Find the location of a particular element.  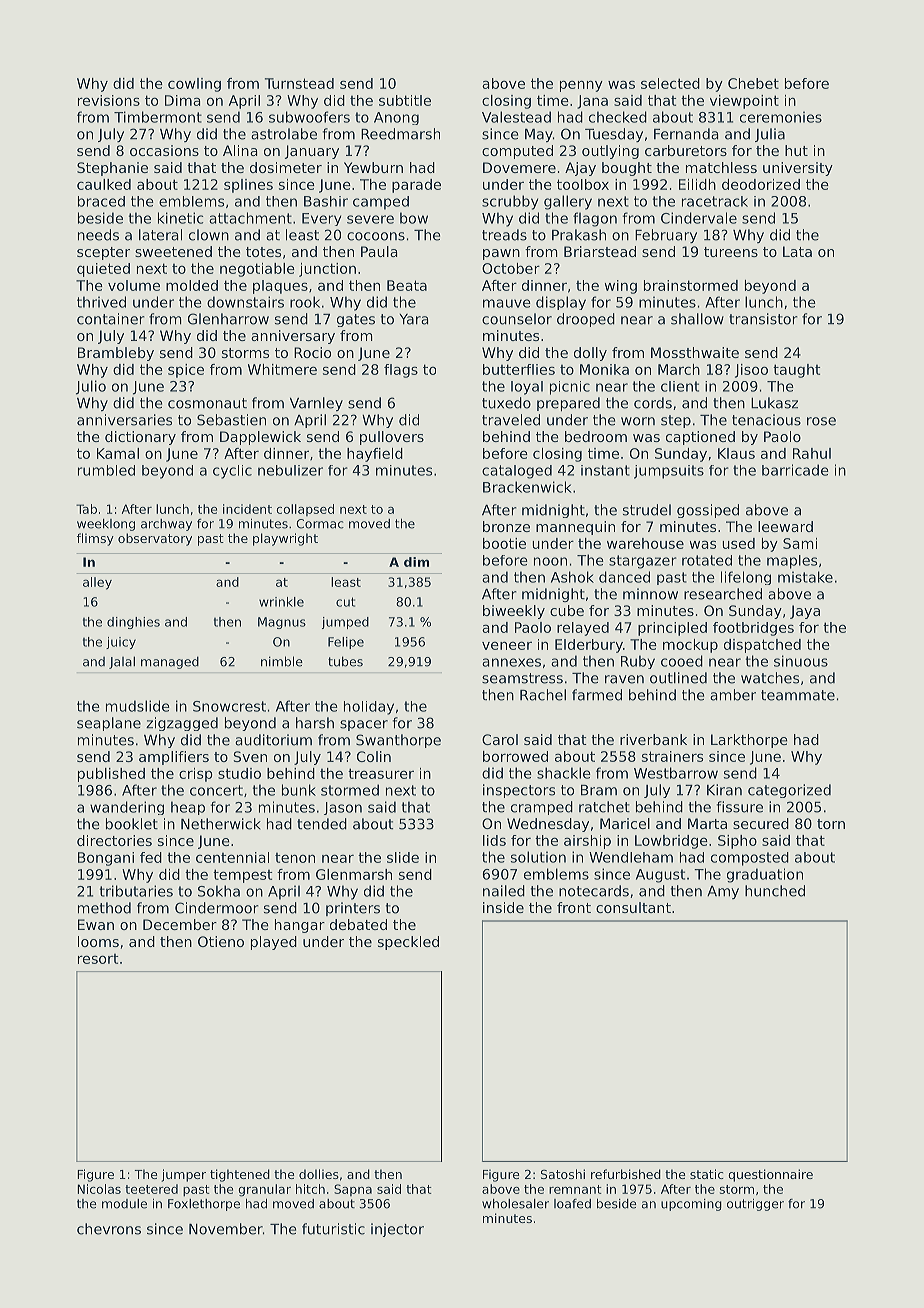

November is located at coordinates (226, 1229).
